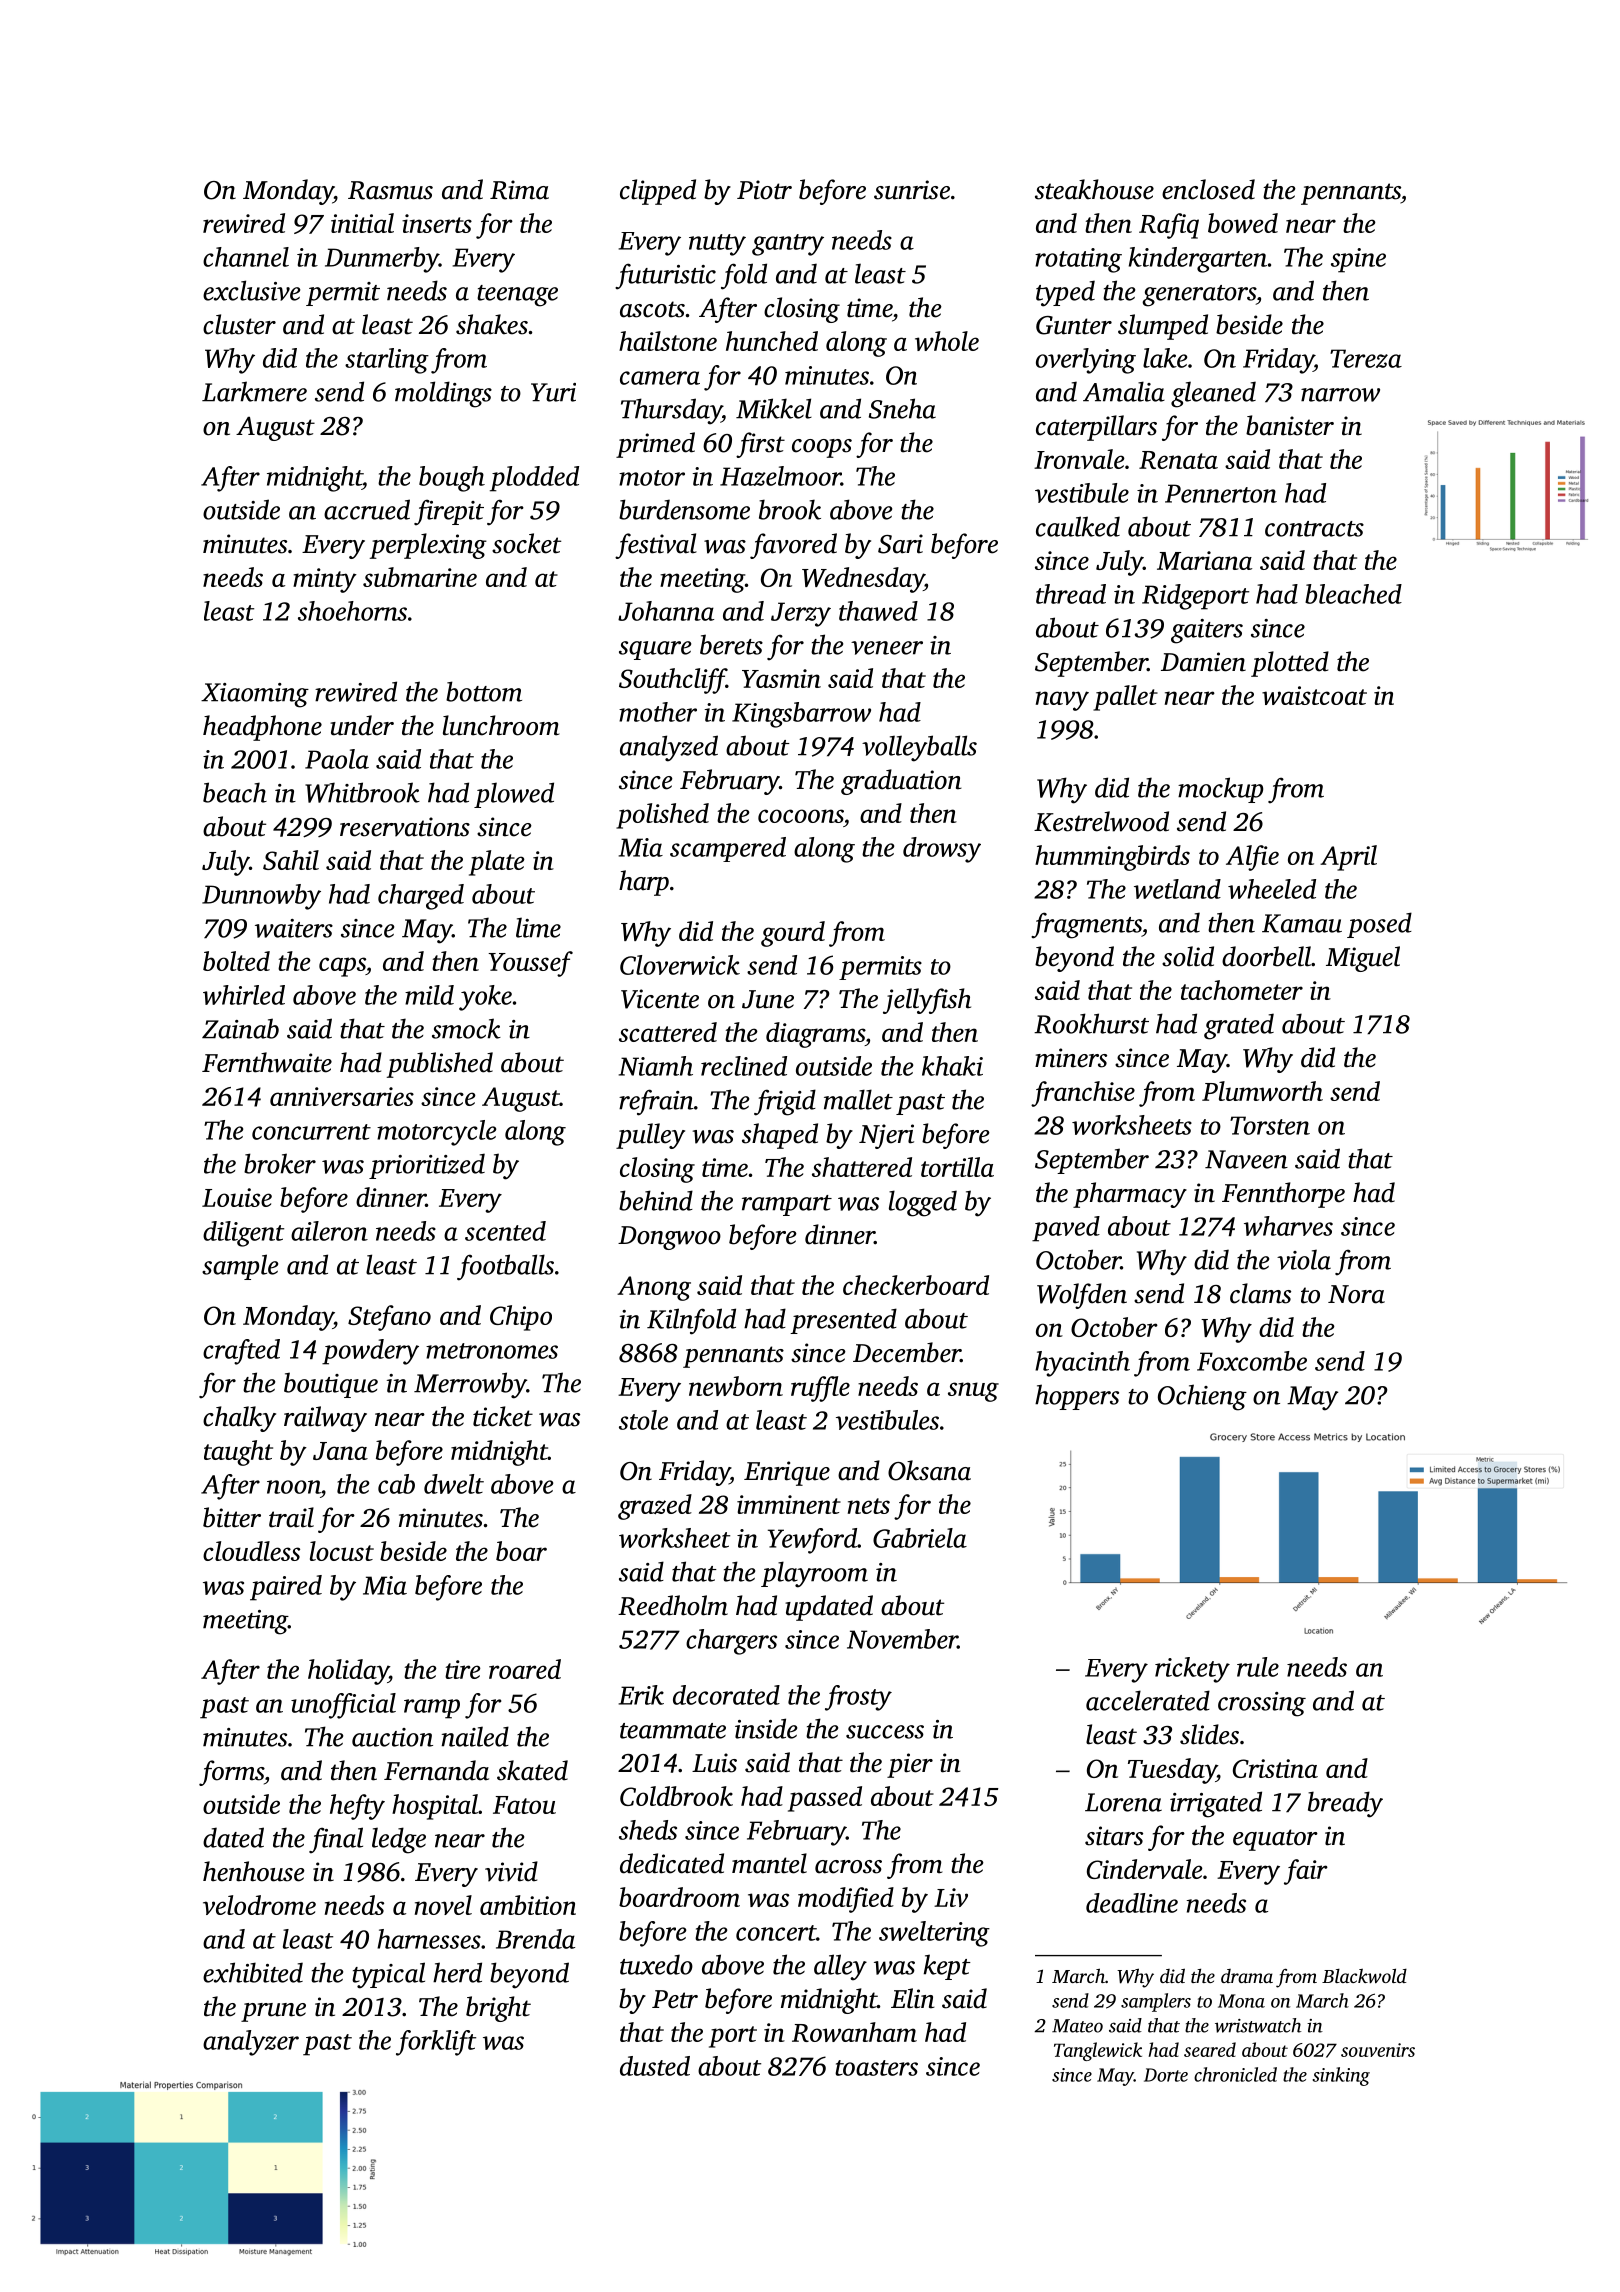 The height and width of the screenshot is (2292, 1620). I want to click on smock, so click(466, 1028).
